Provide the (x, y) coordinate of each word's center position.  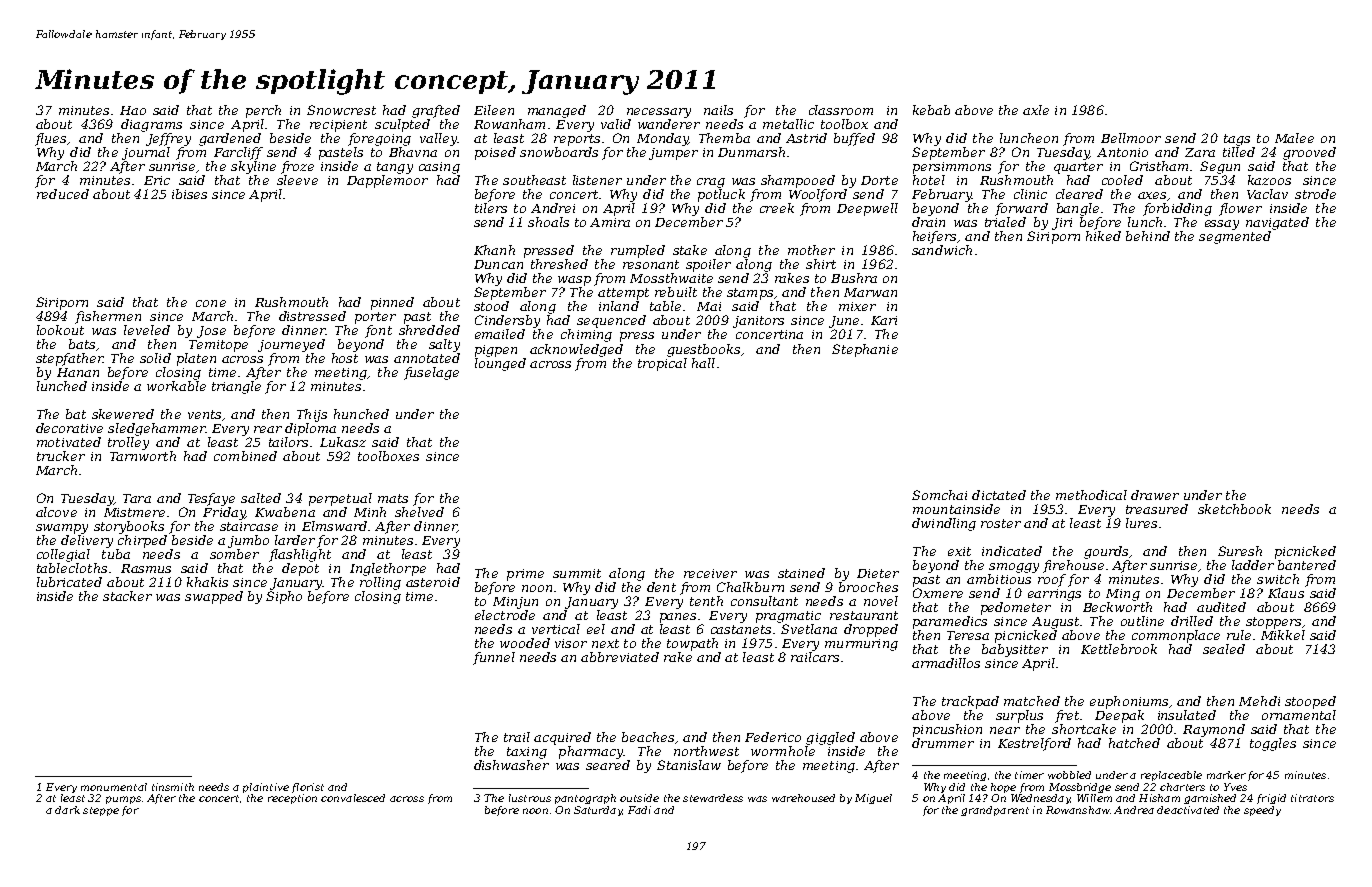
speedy (1262, 811)
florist (308, 788)
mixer (857, 306)
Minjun (515, 603)
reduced (63, 194)
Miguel (873, 799)
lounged (500, 364)
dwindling (944, 524)
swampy (62, 529)
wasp (574, 281)
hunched (361, 414)
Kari (884, 320)
